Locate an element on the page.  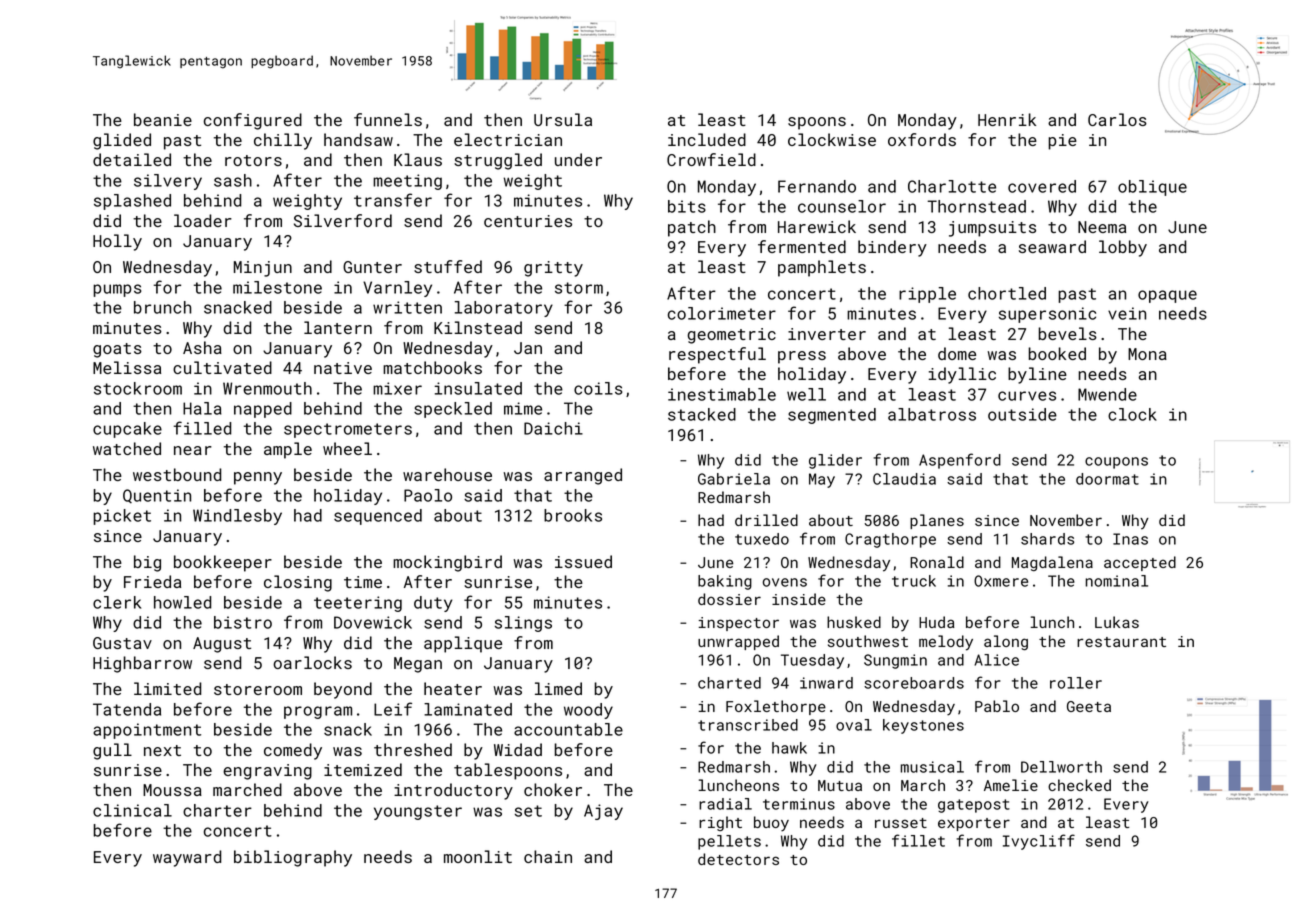
oblique is located at coordinates (1152, 188).
